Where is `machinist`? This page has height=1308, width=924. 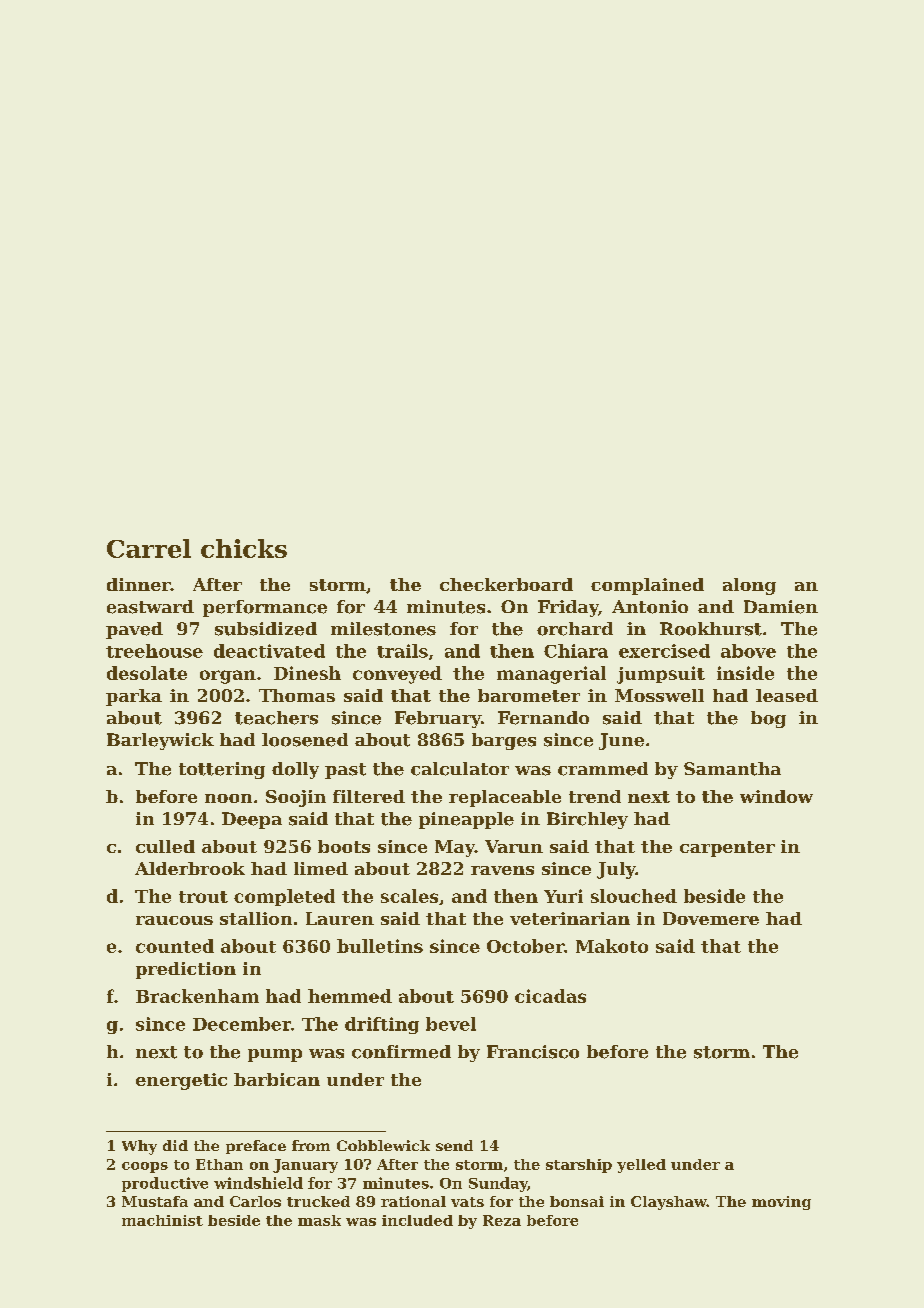
machinist is located at coordinates (162, 1220).
